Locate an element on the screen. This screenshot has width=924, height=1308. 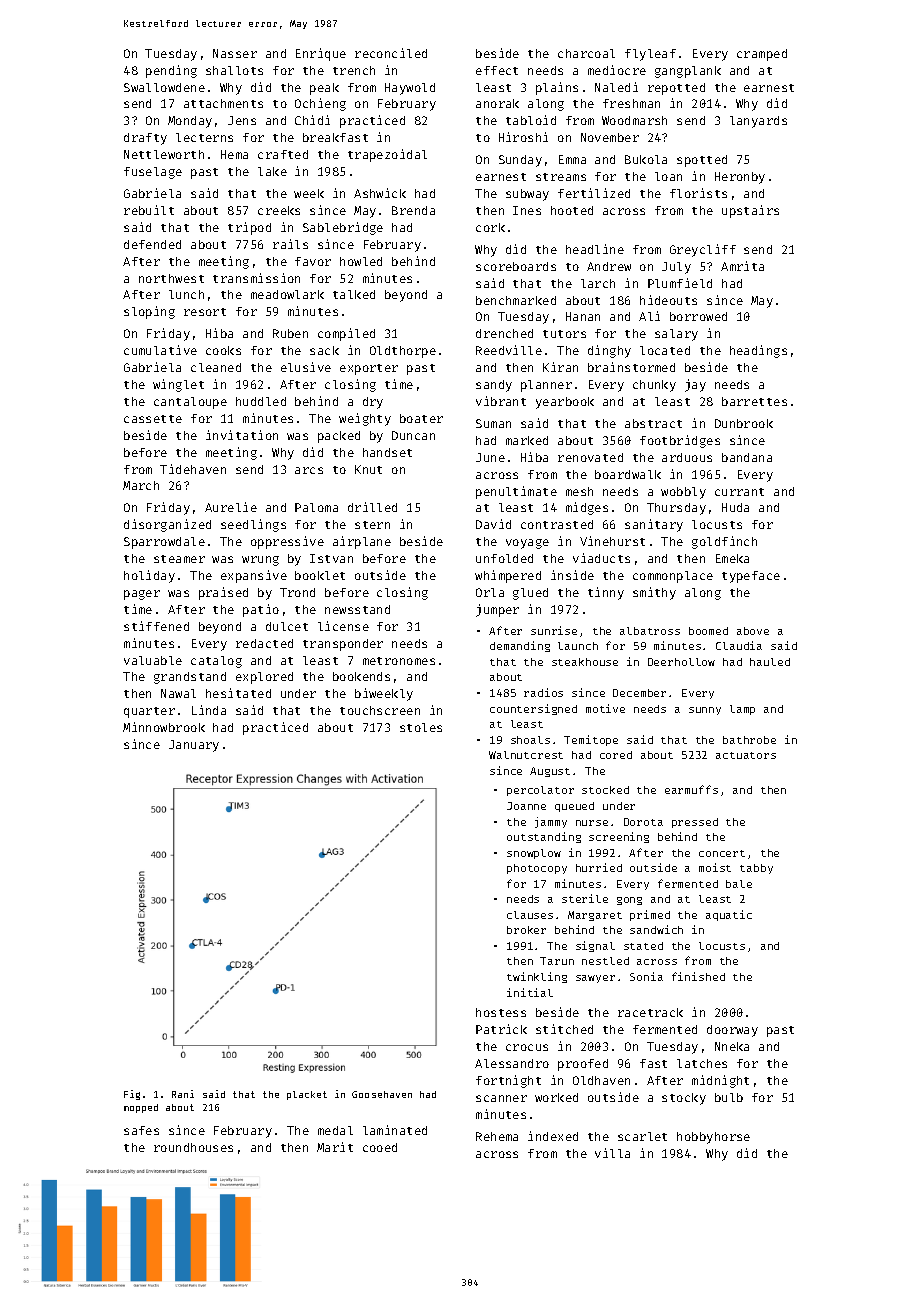
scanner is located at coordinates (501, 1098).
